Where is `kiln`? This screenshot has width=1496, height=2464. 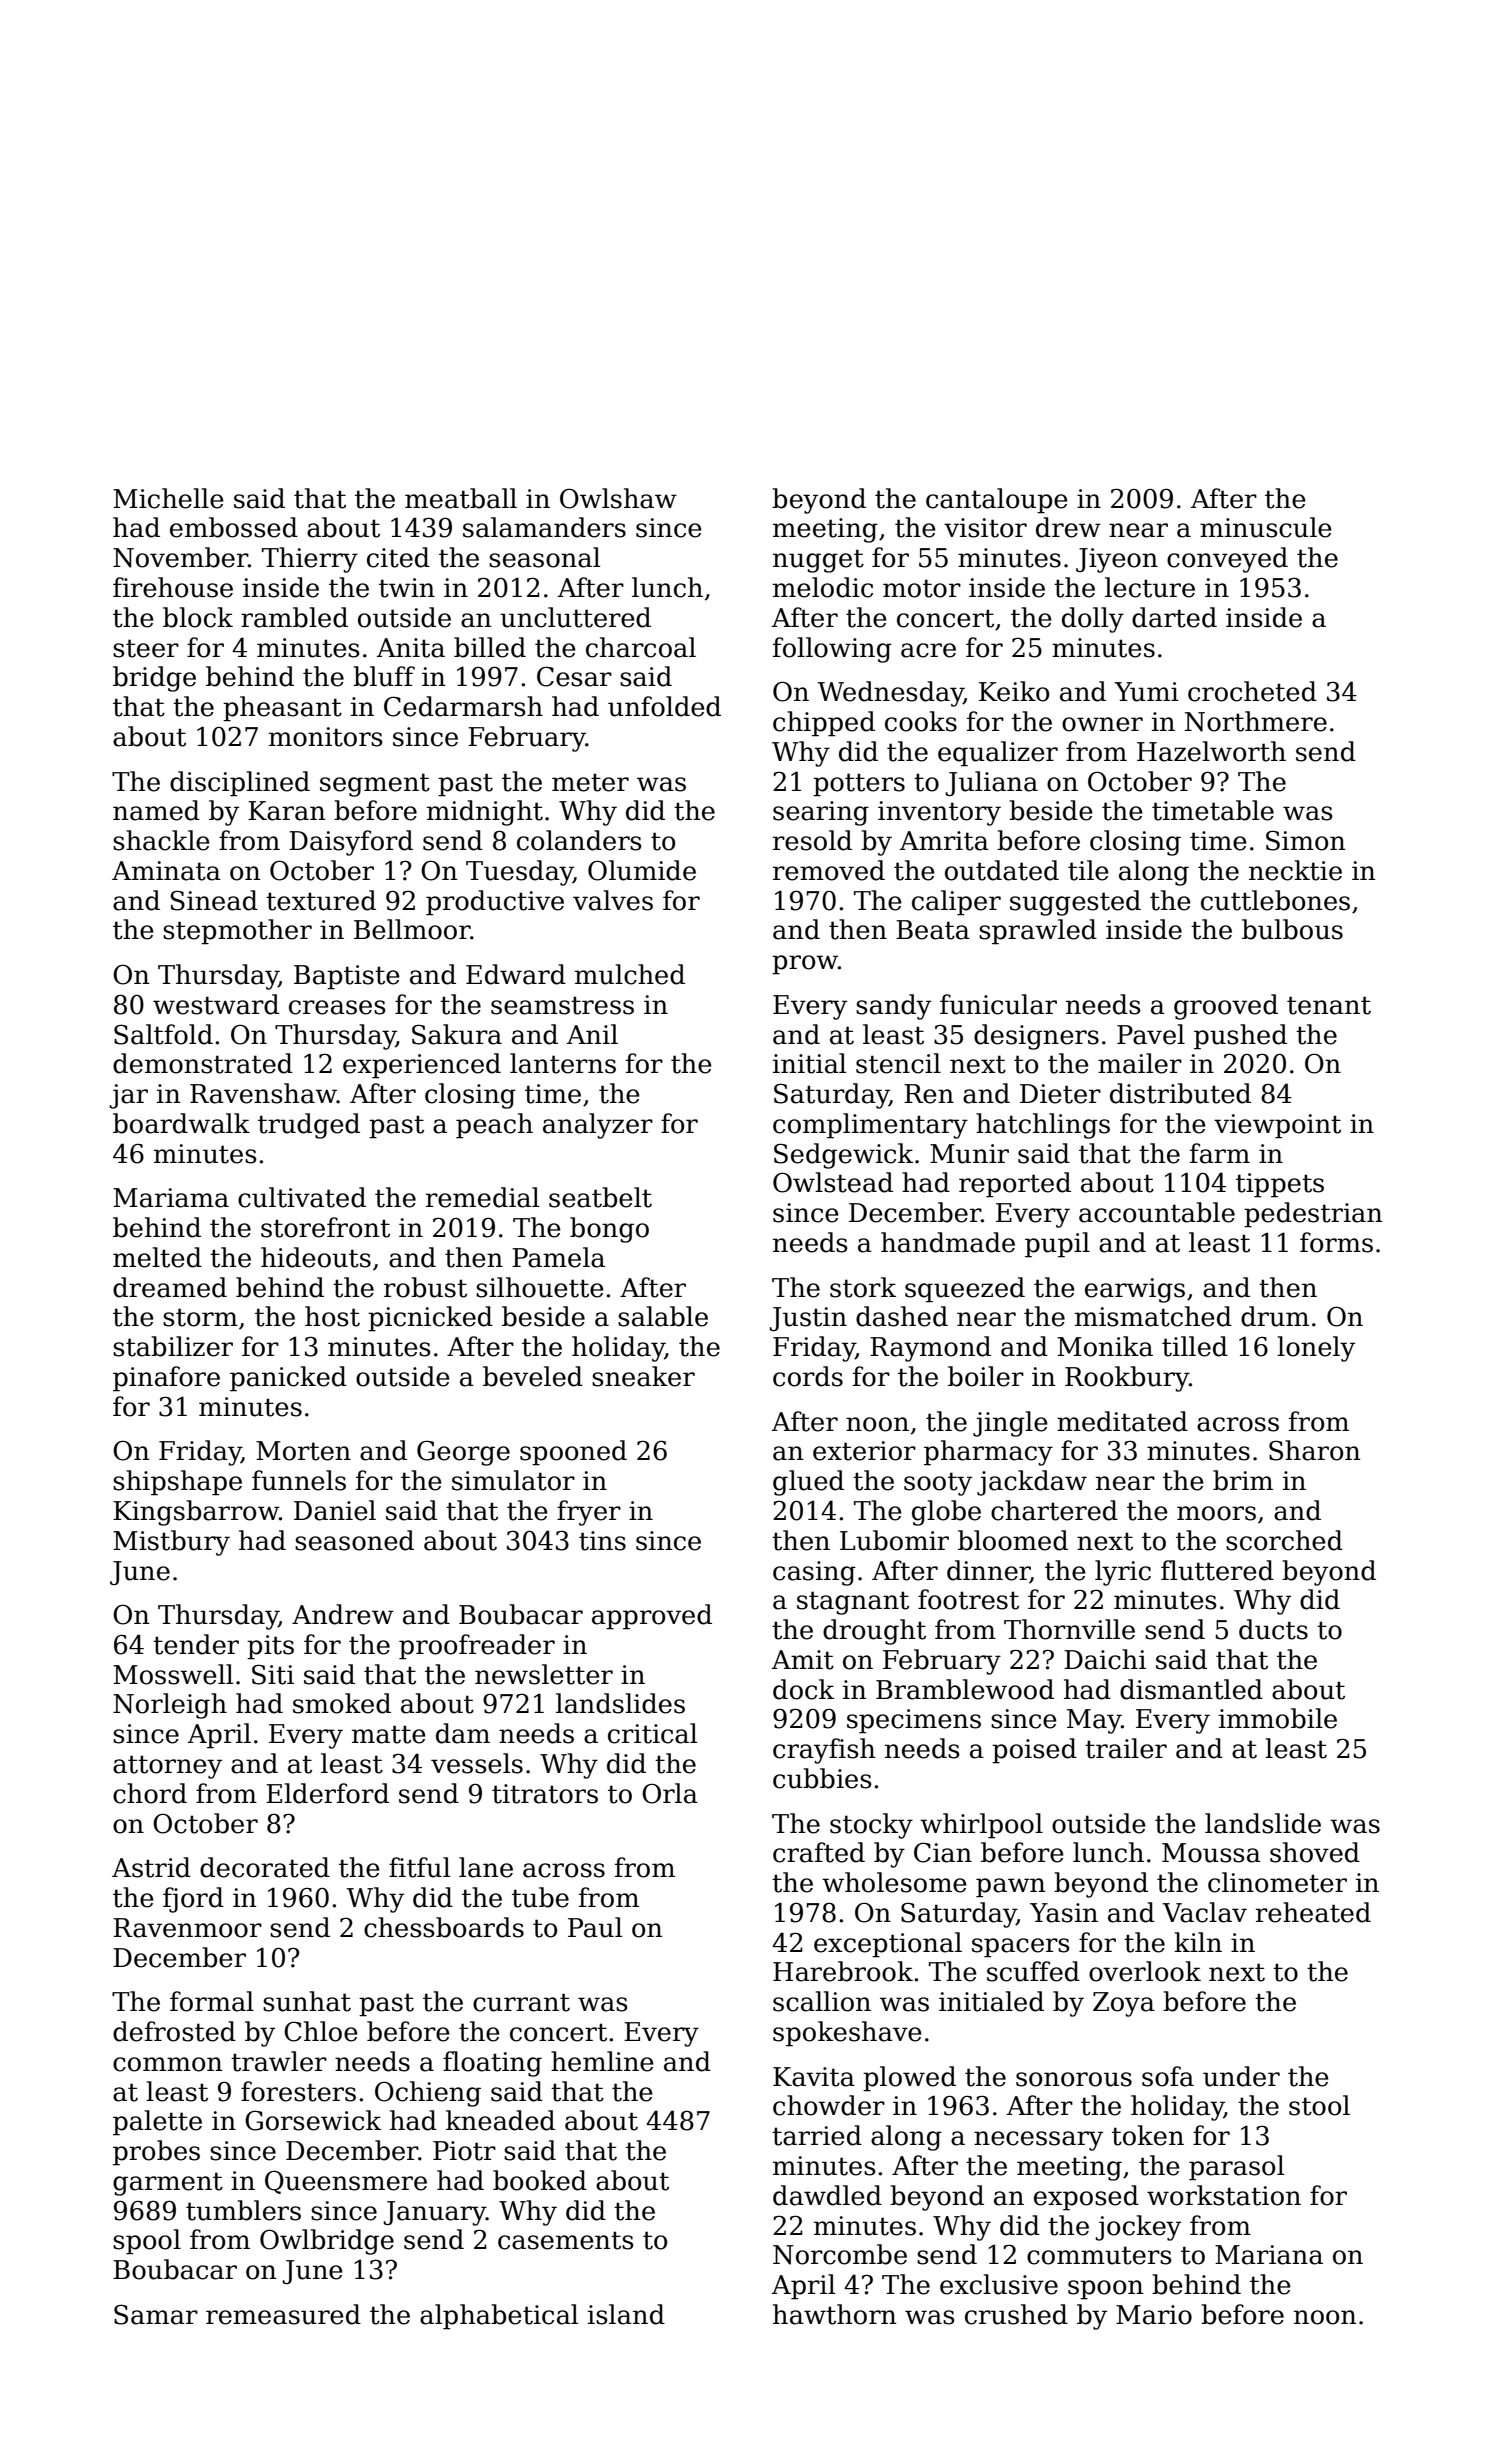
kiln is located at coordinates (1198, 1942).
